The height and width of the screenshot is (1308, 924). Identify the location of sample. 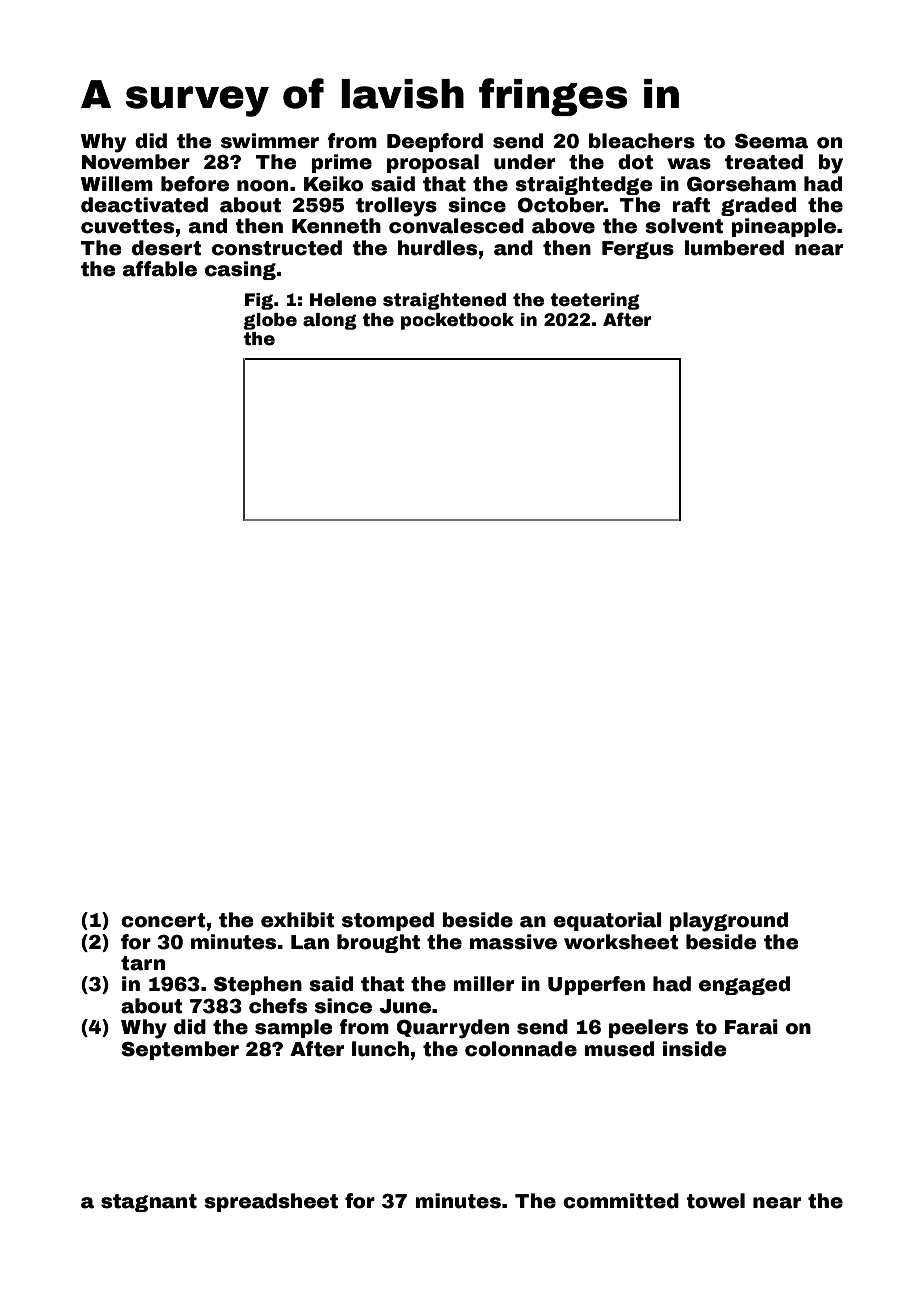
(293, 1028).
